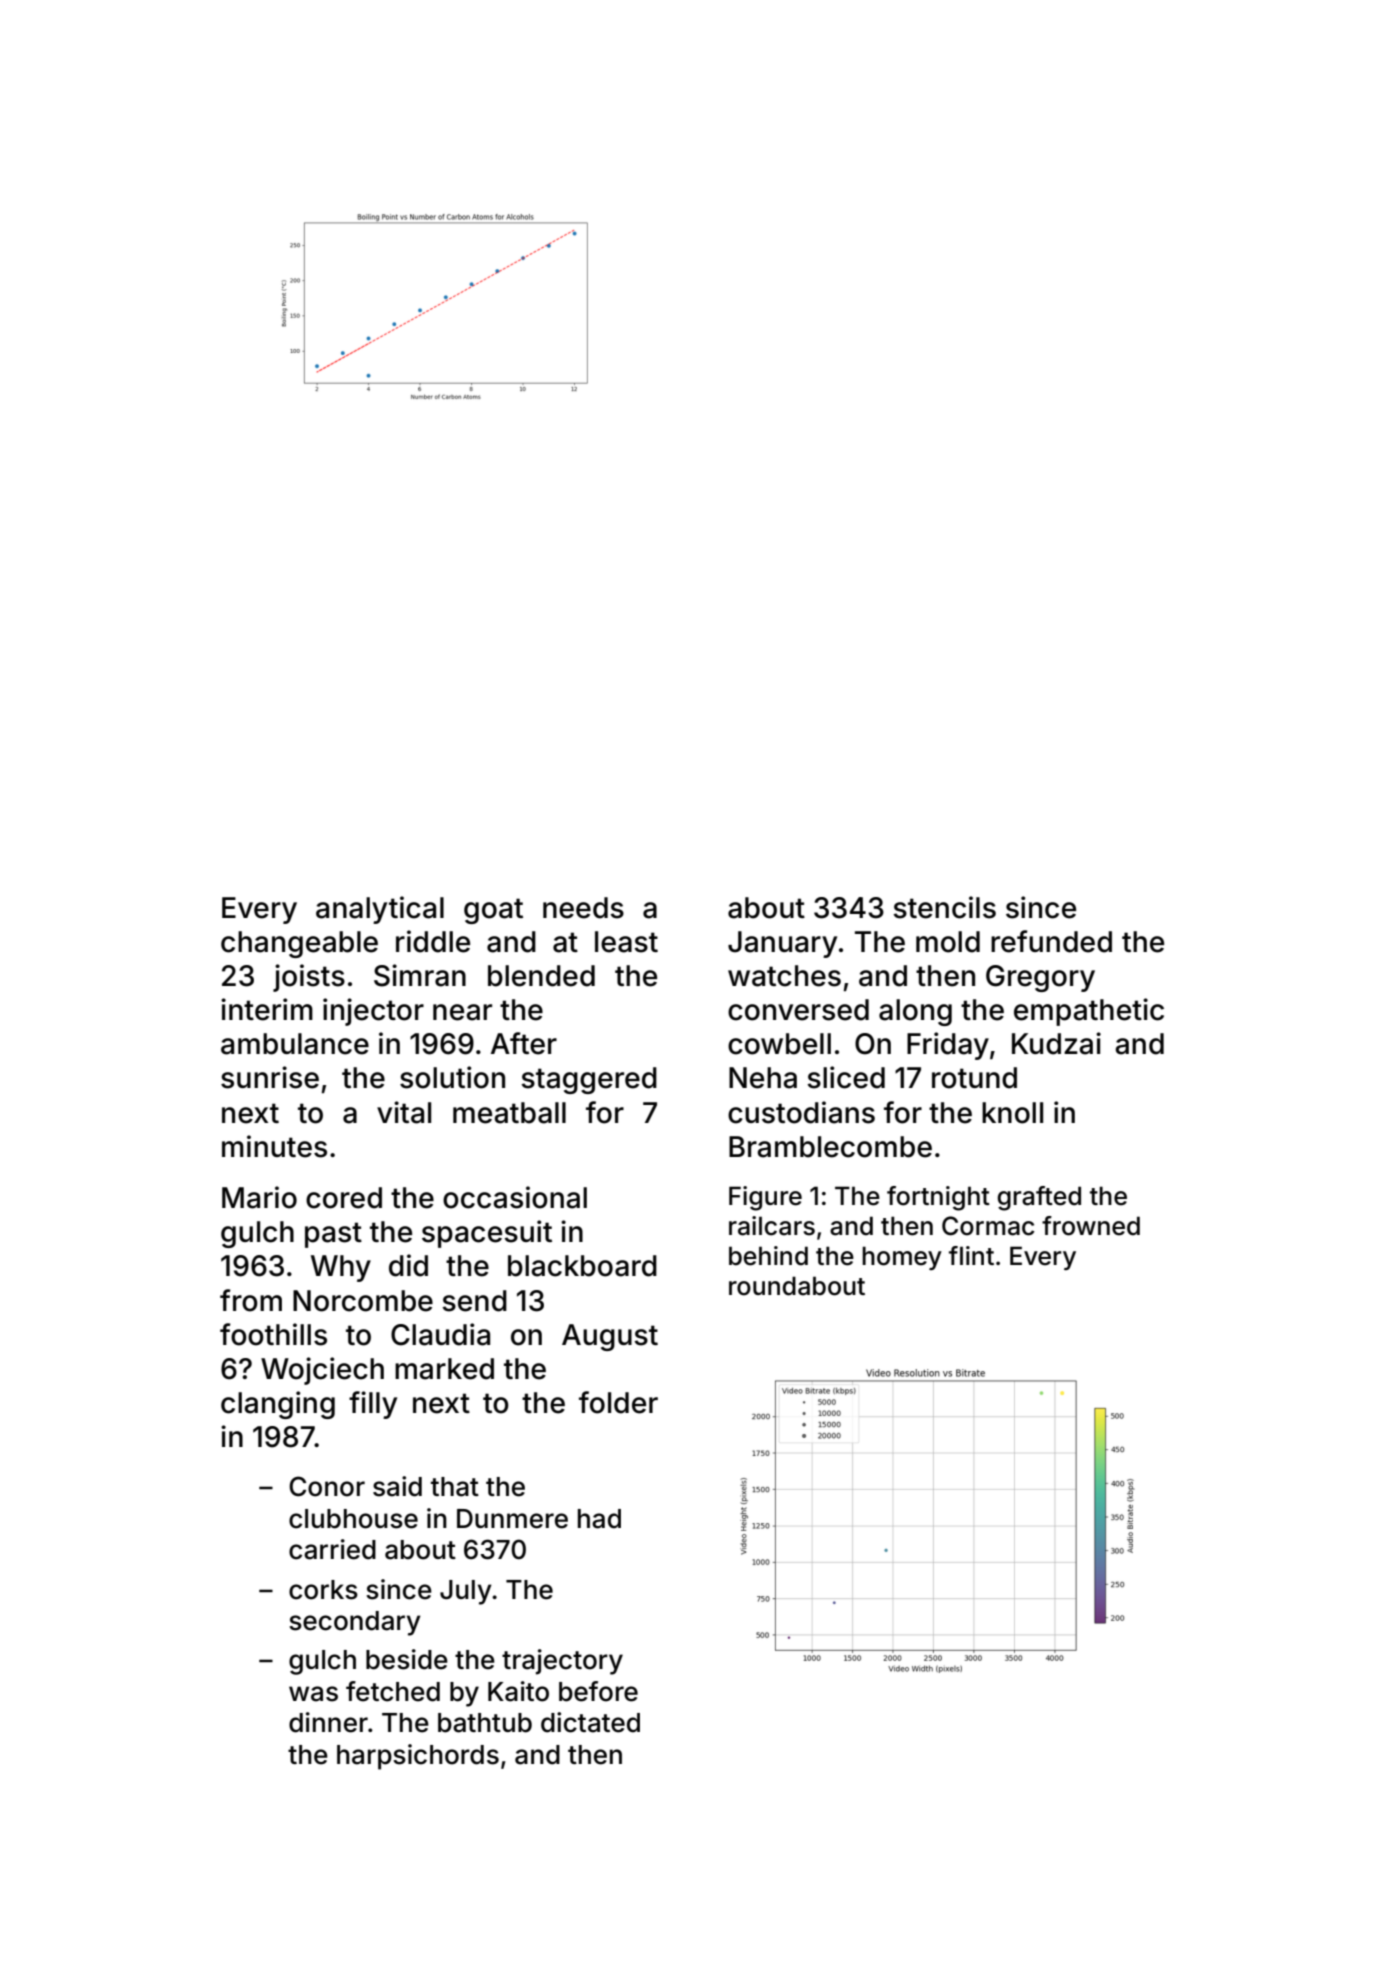 This page has width=1386, height=1969. What do you see at coordinates (583, 908) in the page?
I see `needs` at bounding box center [583, 908].
